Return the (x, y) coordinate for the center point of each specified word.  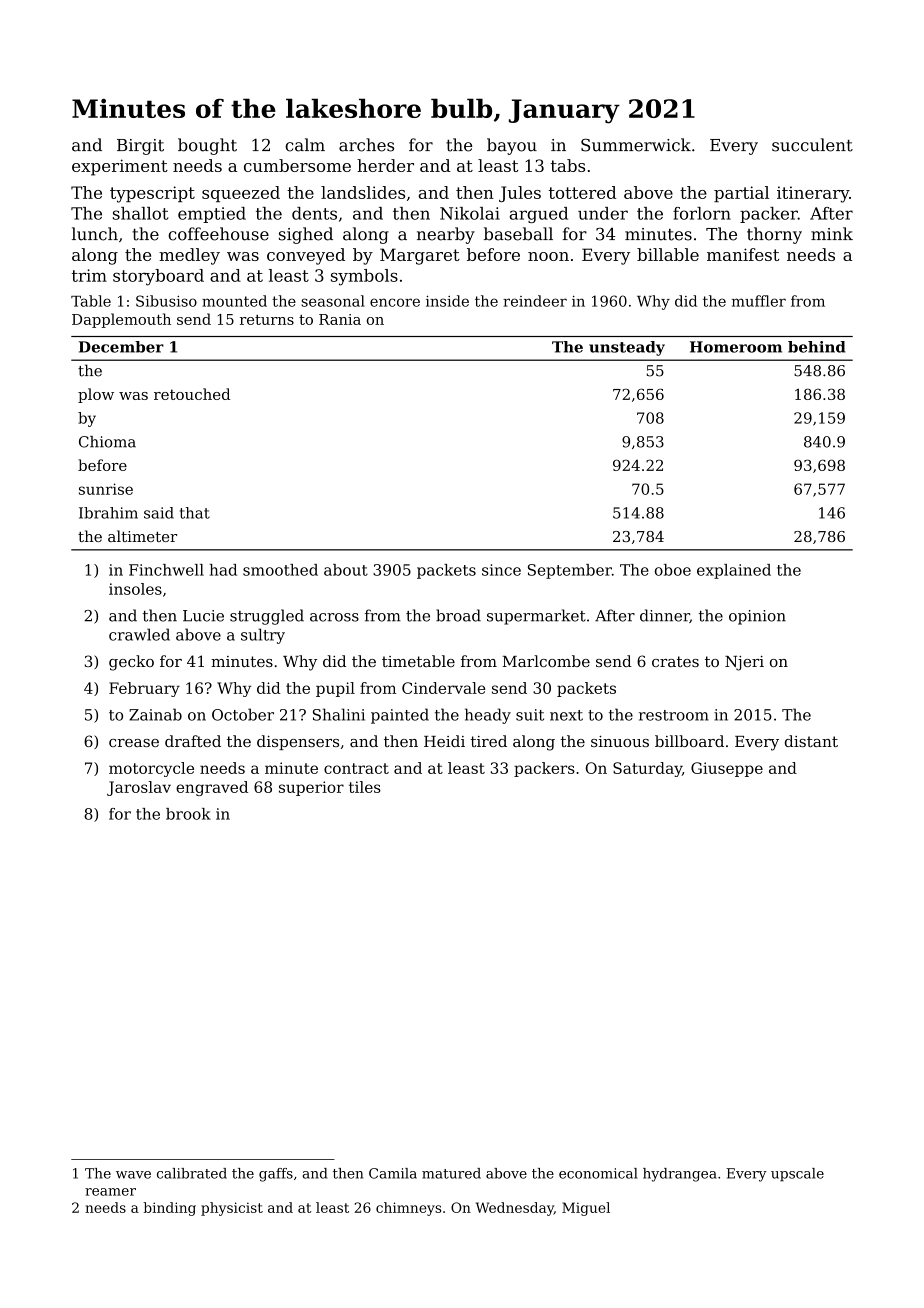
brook (188, 814)
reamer (110, 1192)
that (195, 513)
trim (89, 275)
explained (734, 571)
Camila (393, 1173)
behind (817, 347)
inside (447, 301)
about (346, 570)
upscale (797, 1175)
